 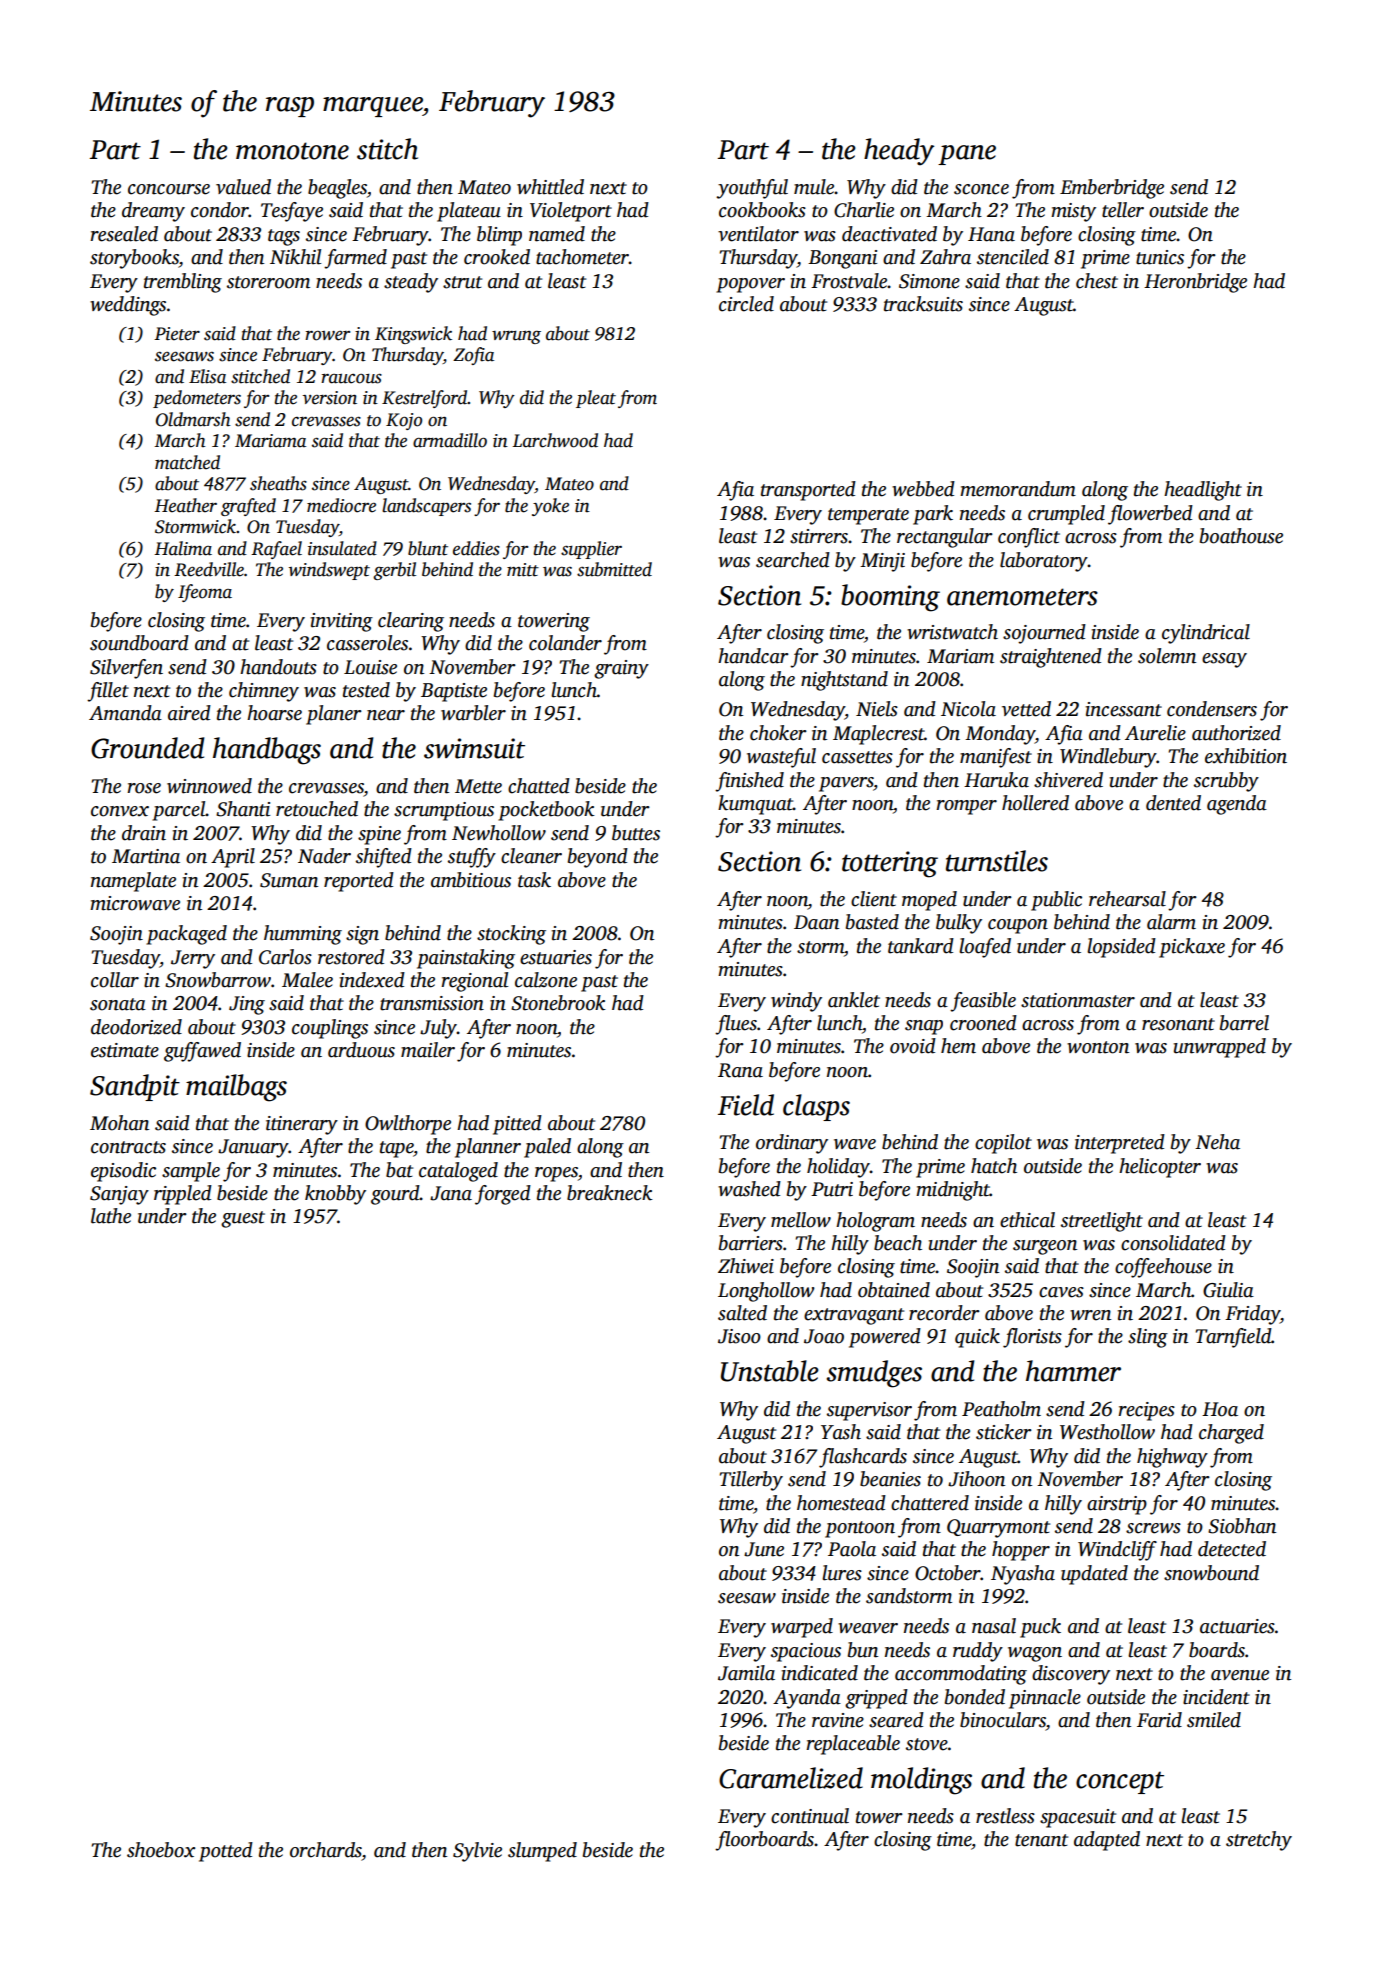 What do you see at coordinates (177, 334) in the screenshot?
I see `Pieter` at bounding box center [177, 334].
